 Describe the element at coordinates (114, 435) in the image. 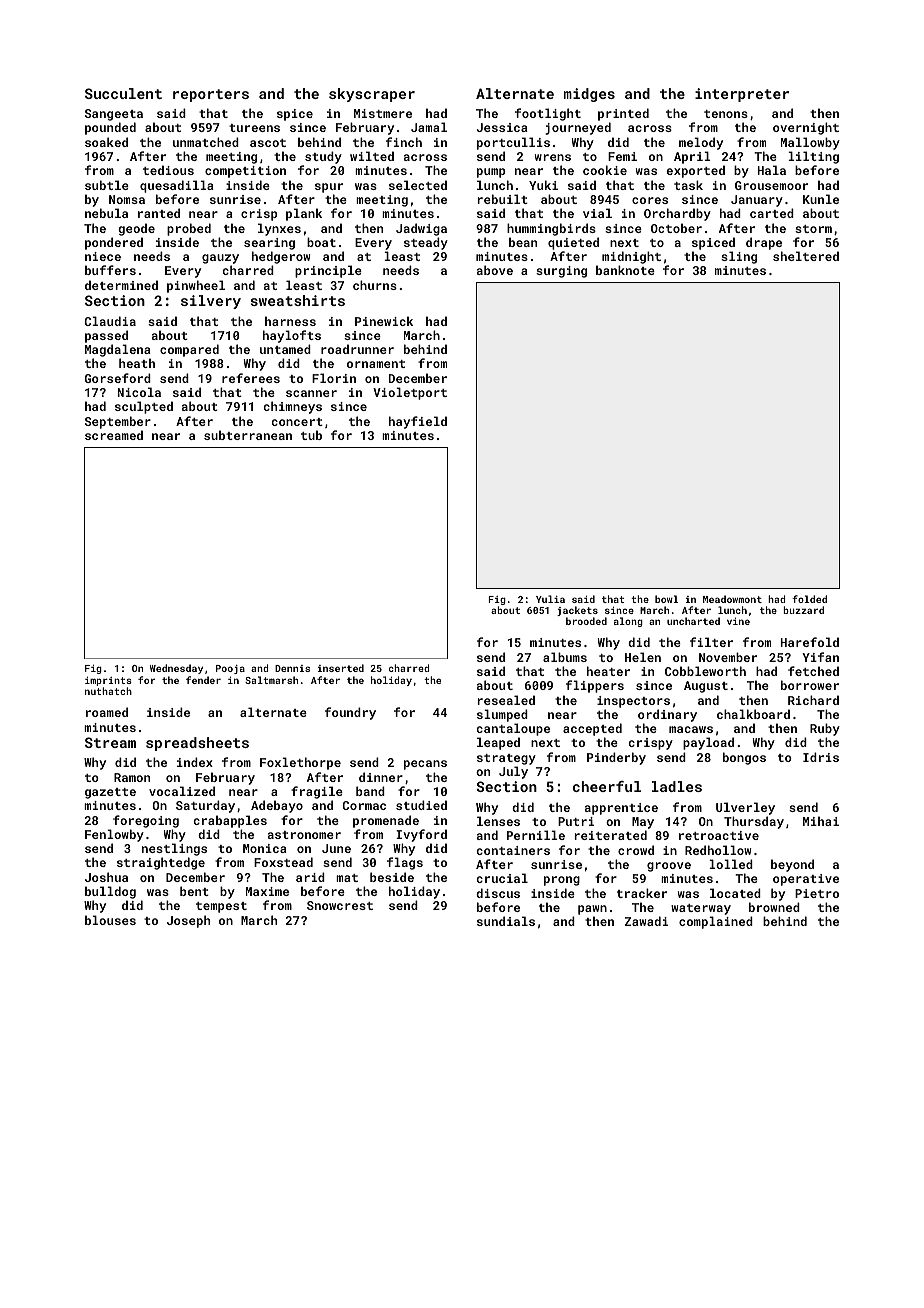

I see `screamed` at that location.
